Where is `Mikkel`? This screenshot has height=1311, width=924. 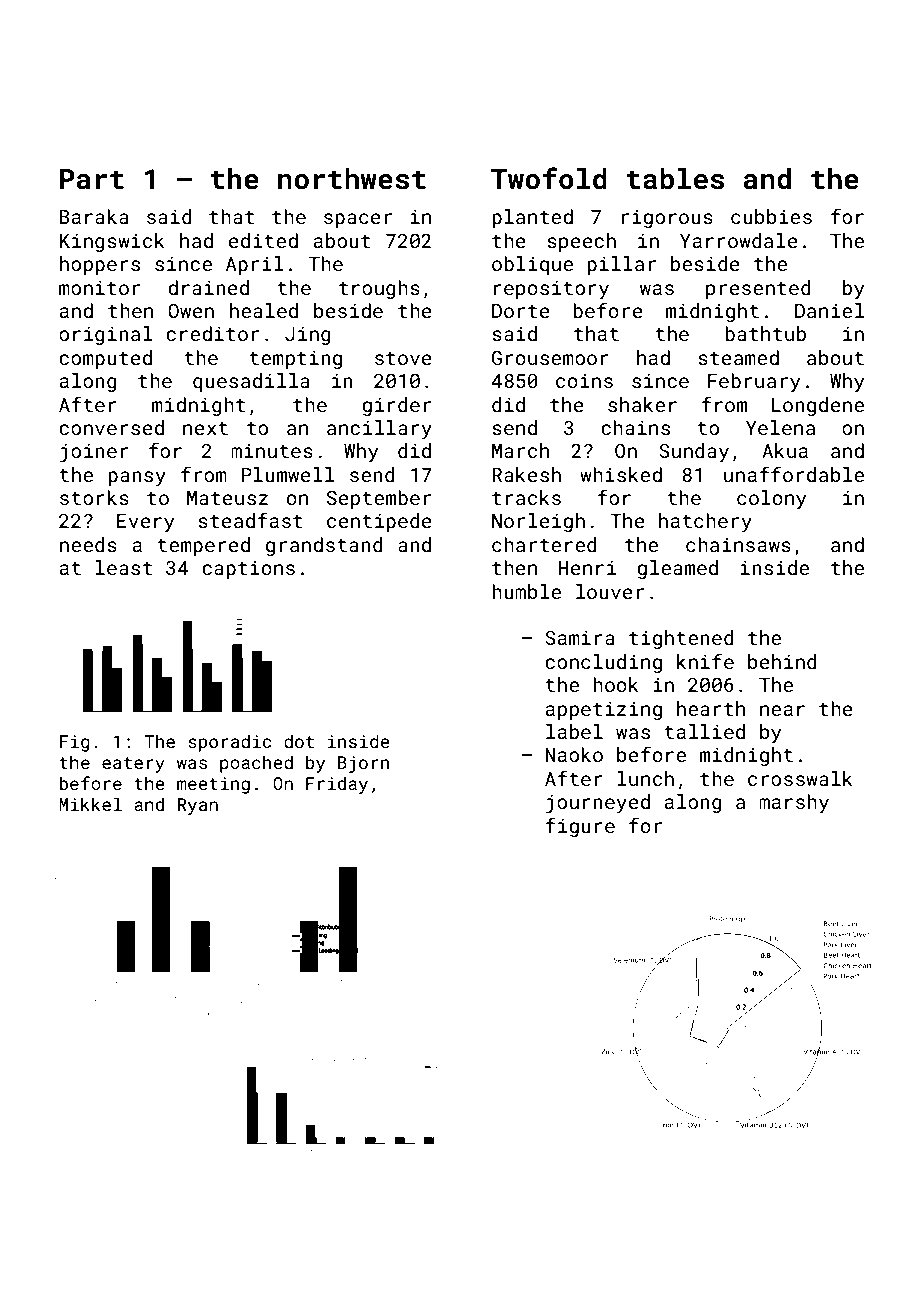
Mikkel is located at coordinates (90, 804).
